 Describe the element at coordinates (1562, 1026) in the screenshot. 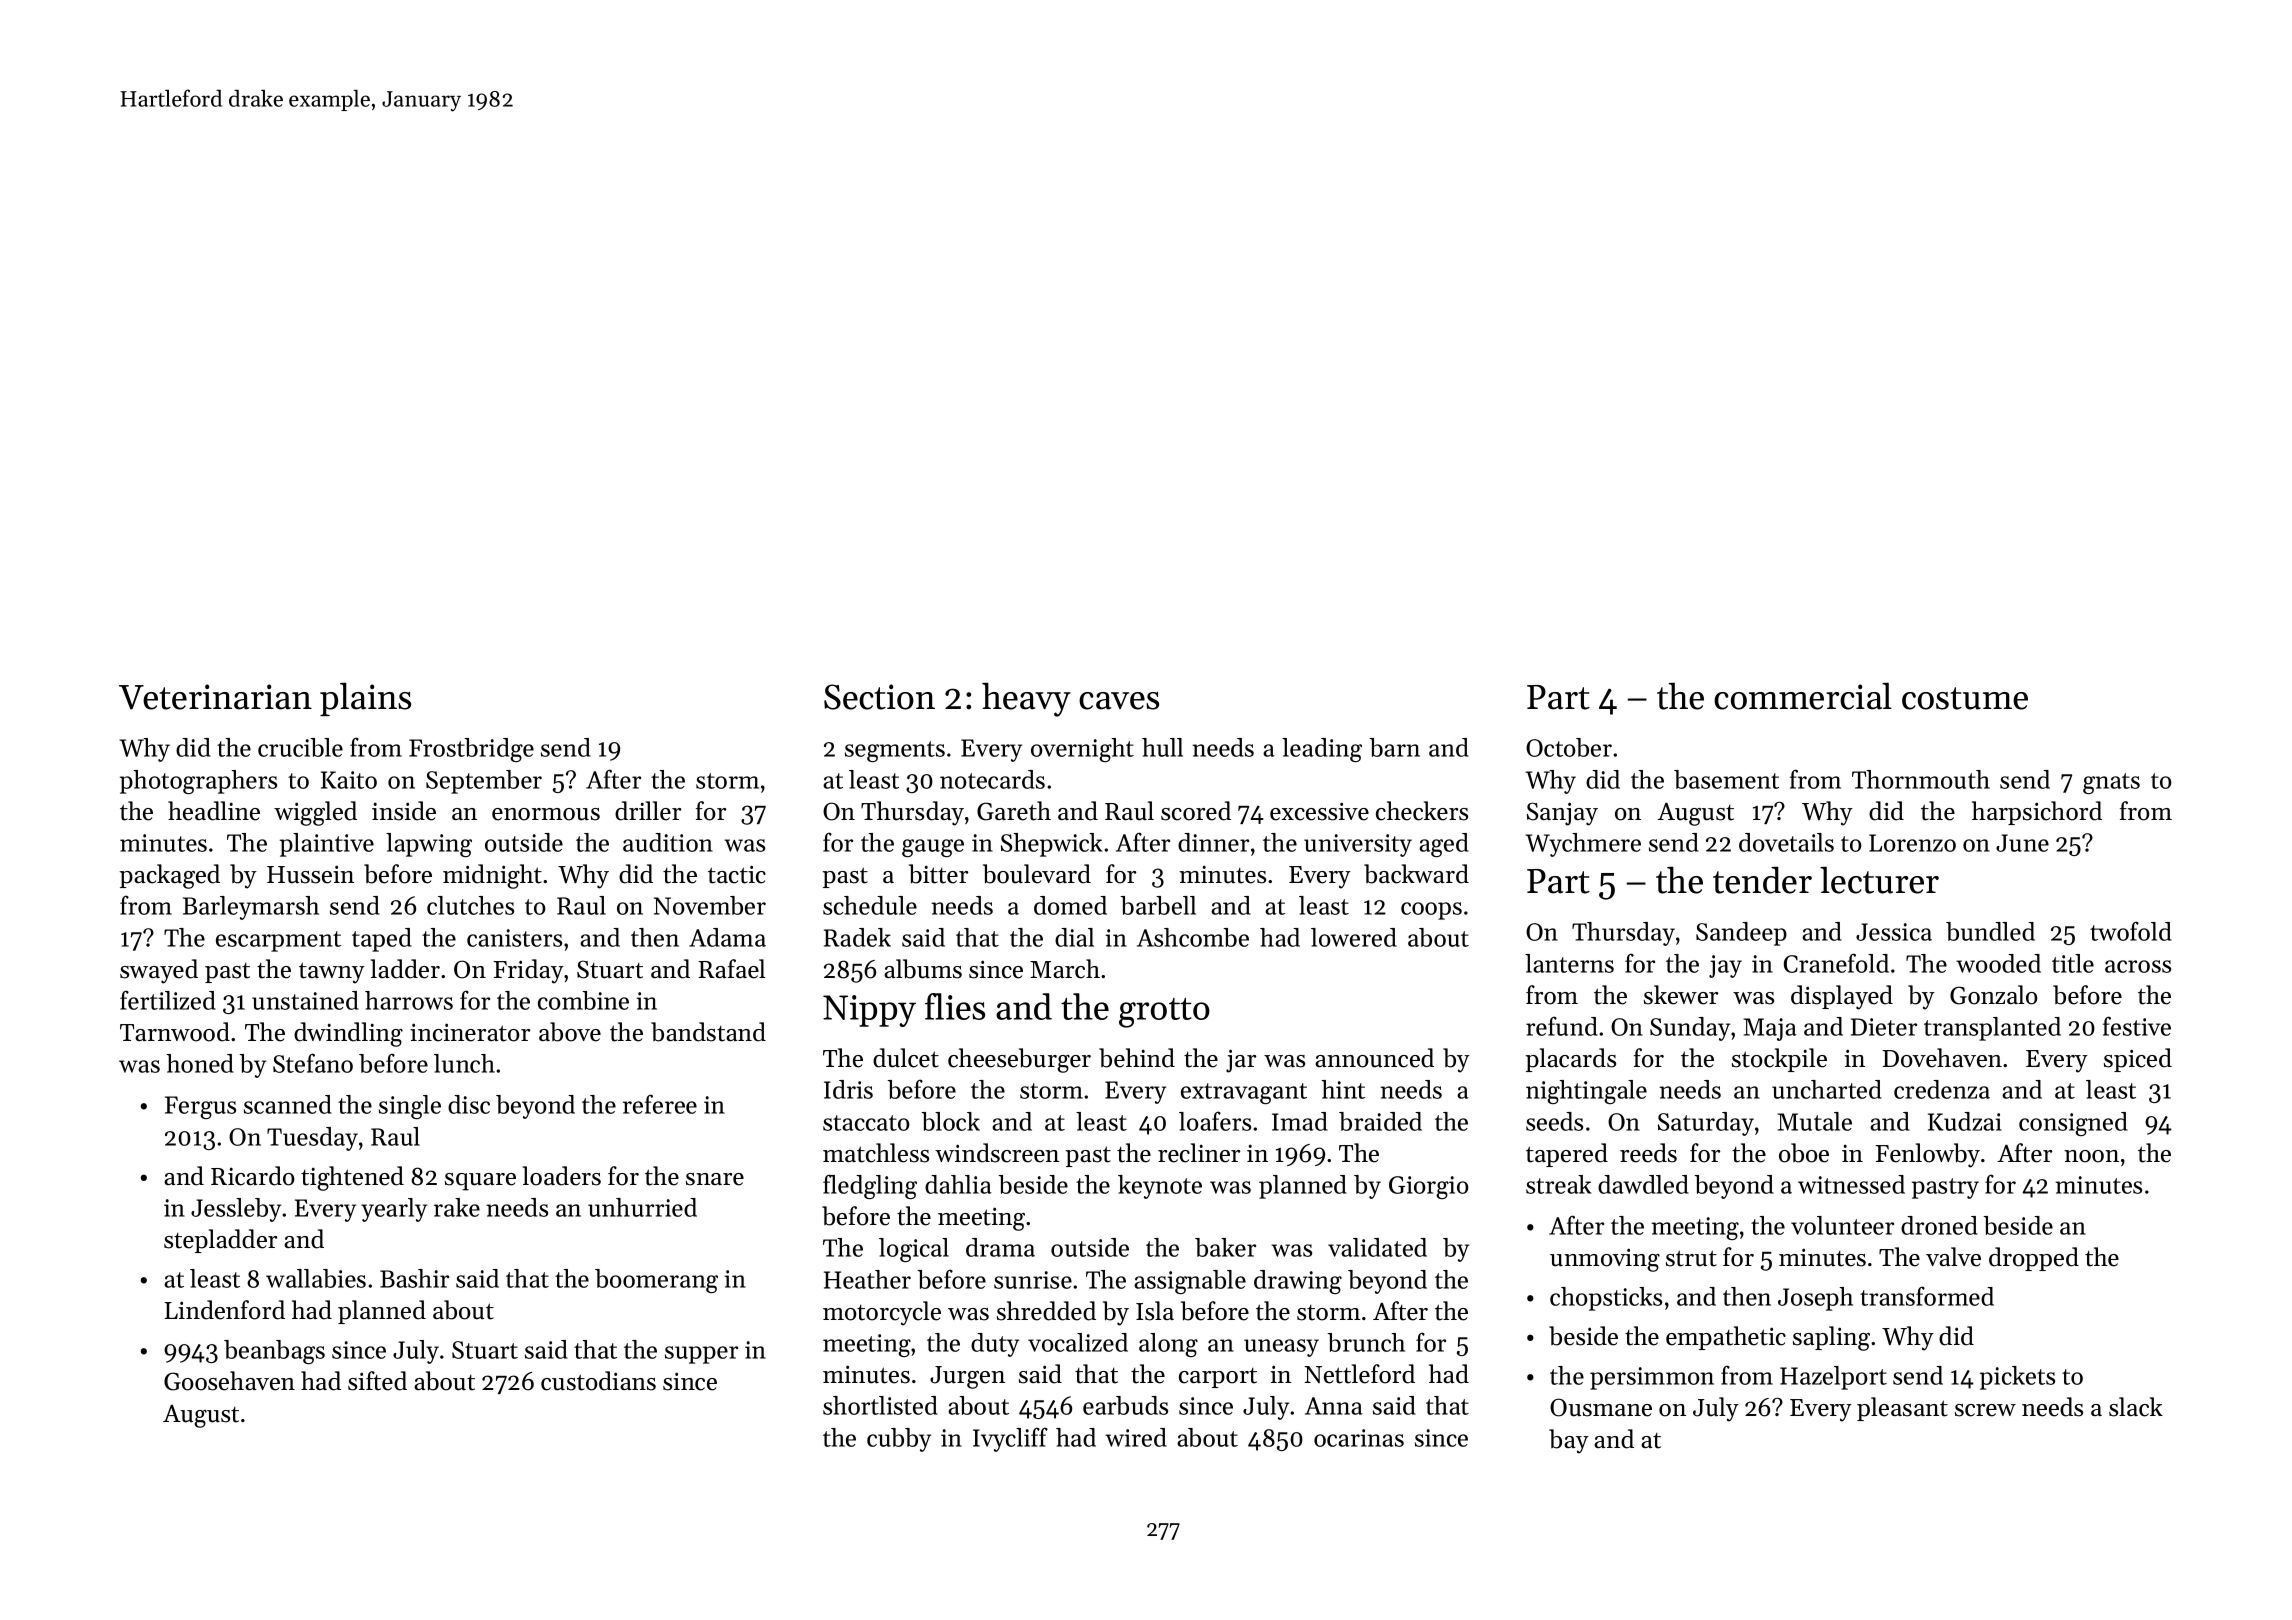

I see `refund` at that location.
